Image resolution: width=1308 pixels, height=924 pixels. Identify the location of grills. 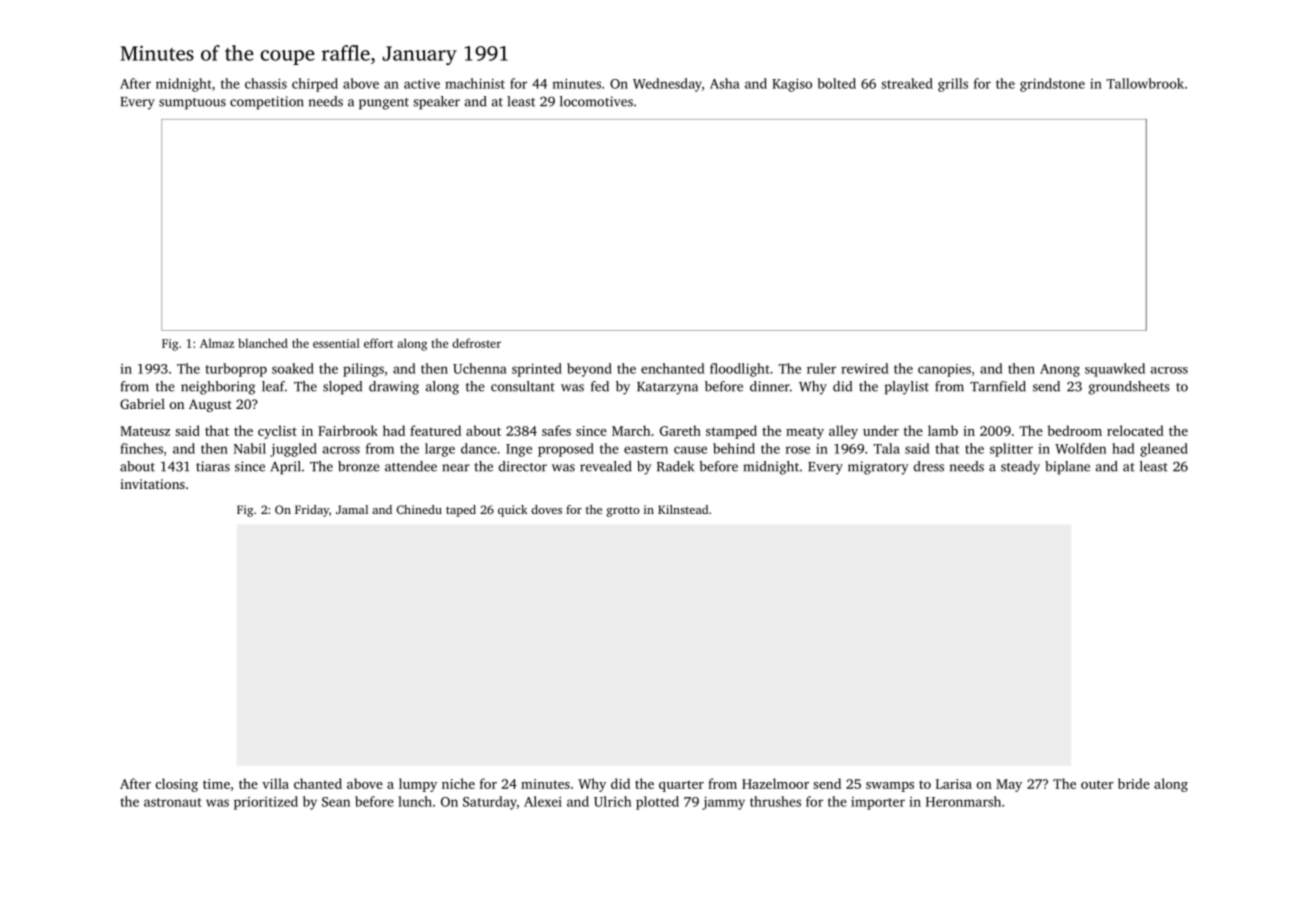
(953, 85).
